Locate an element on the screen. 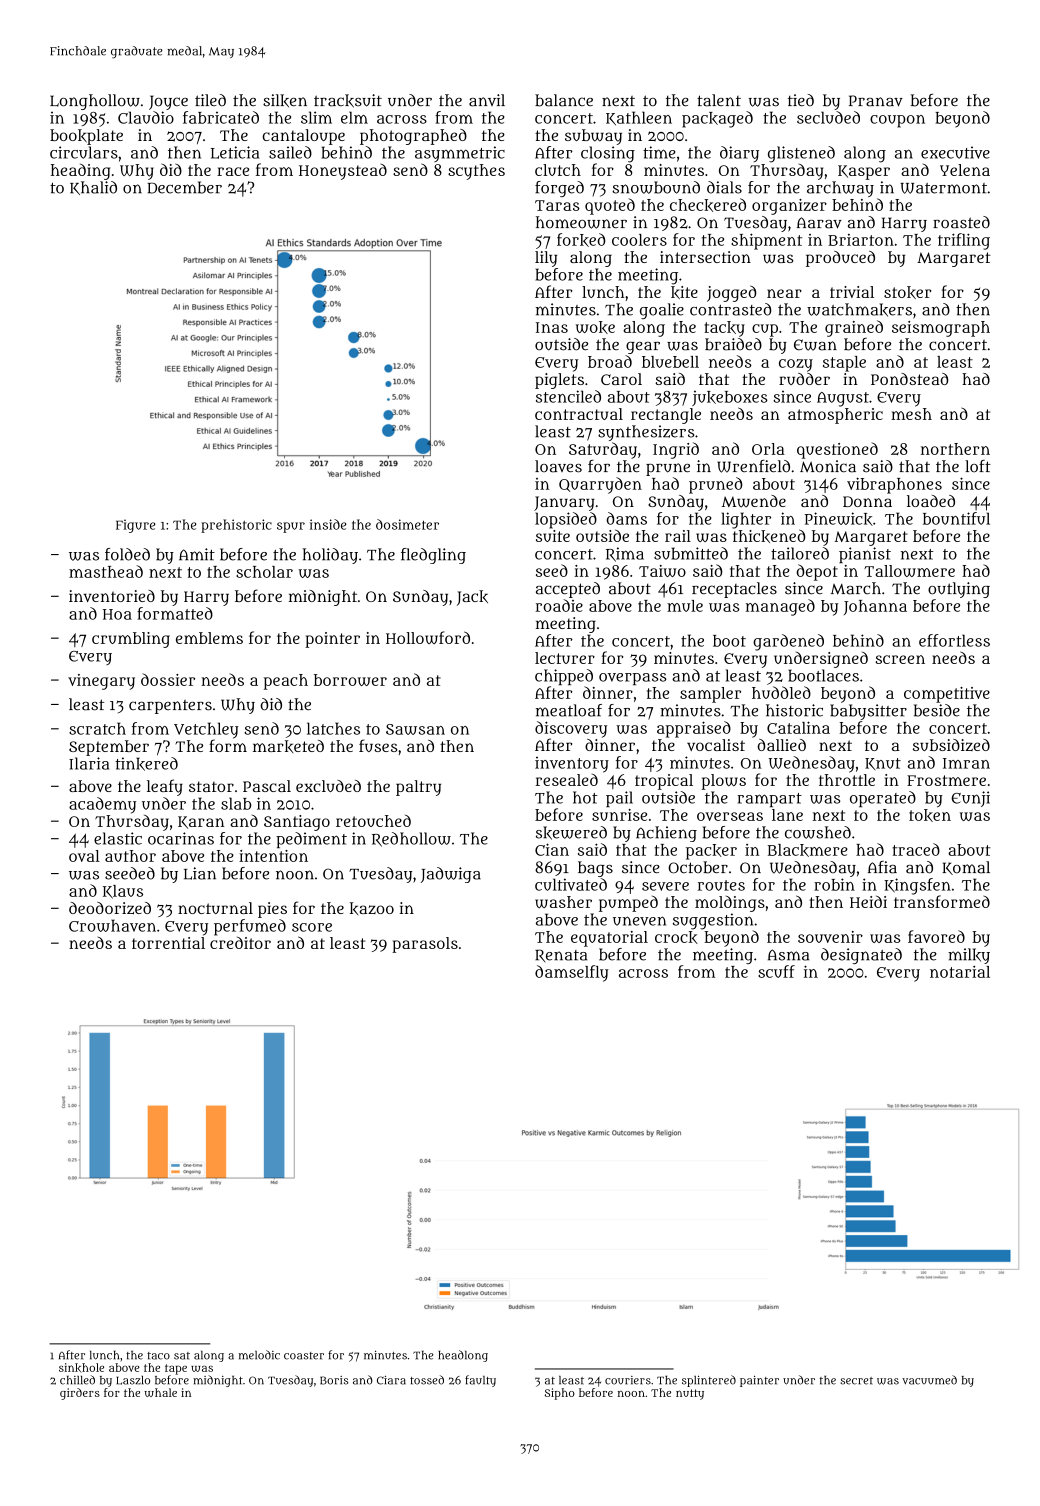 The height and width of the screenshot is (1506, 1040). Khalid is located at coordinates (93, 188).
